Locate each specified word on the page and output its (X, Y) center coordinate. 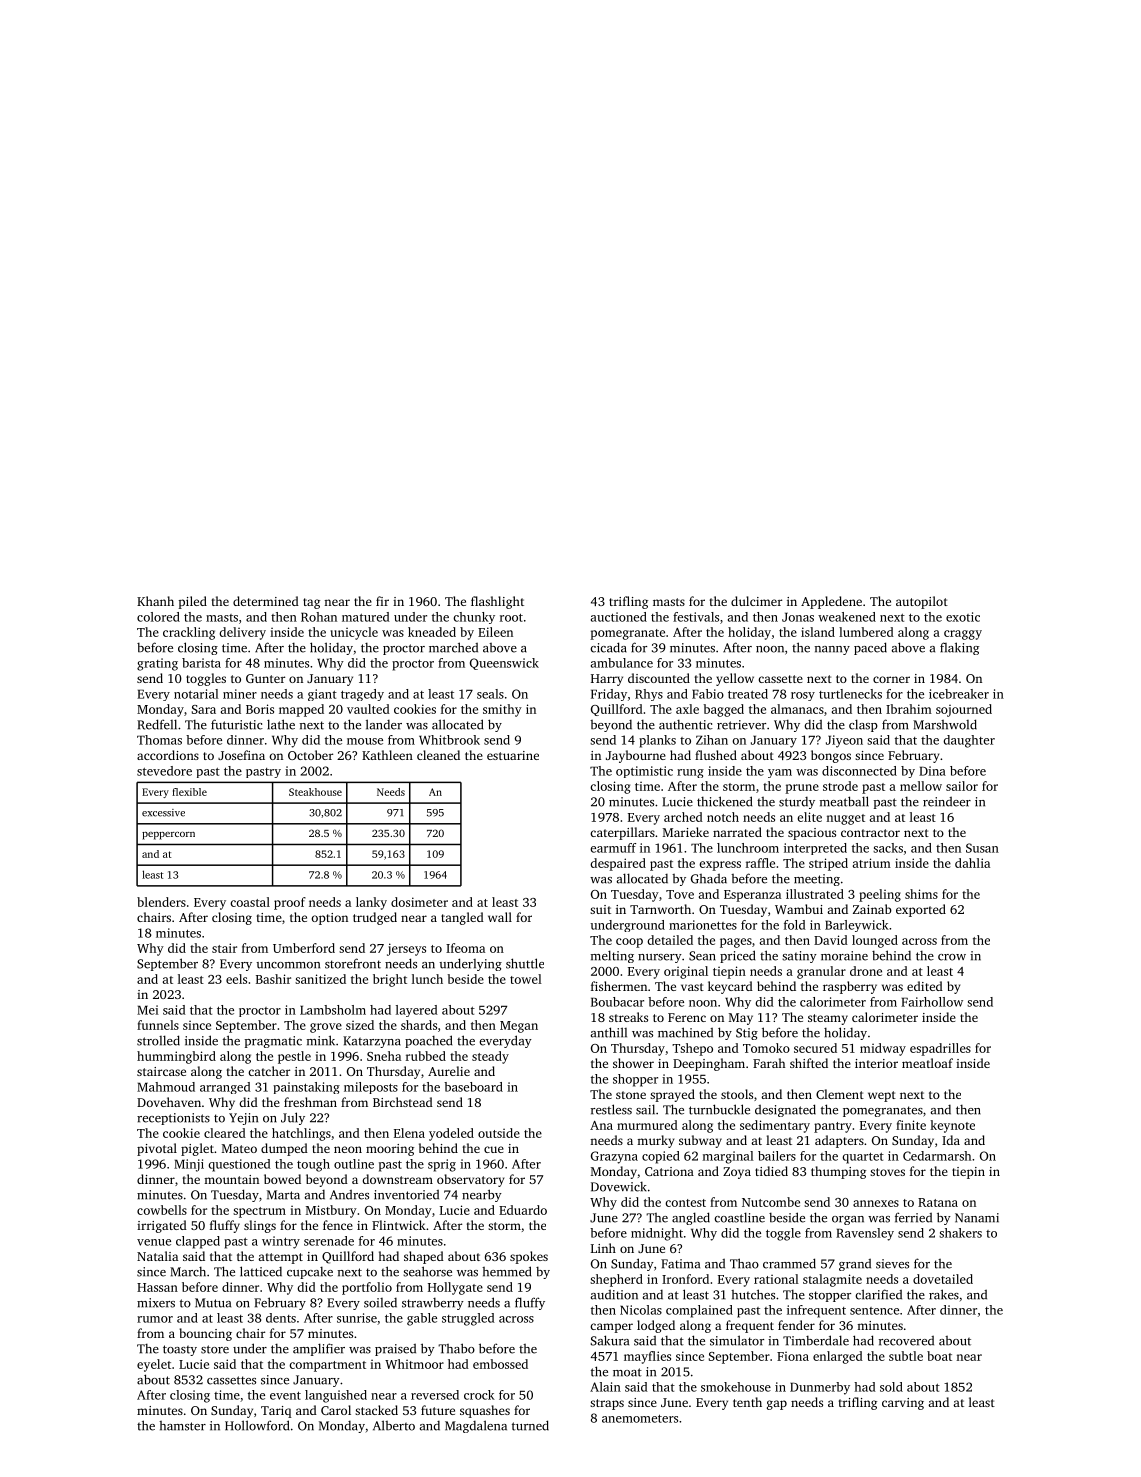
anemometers (640, 1419)
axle (687, 709)
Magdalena (476, 1426)
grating (157, 664)
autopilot (922, 602)
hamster (182, 1426)
